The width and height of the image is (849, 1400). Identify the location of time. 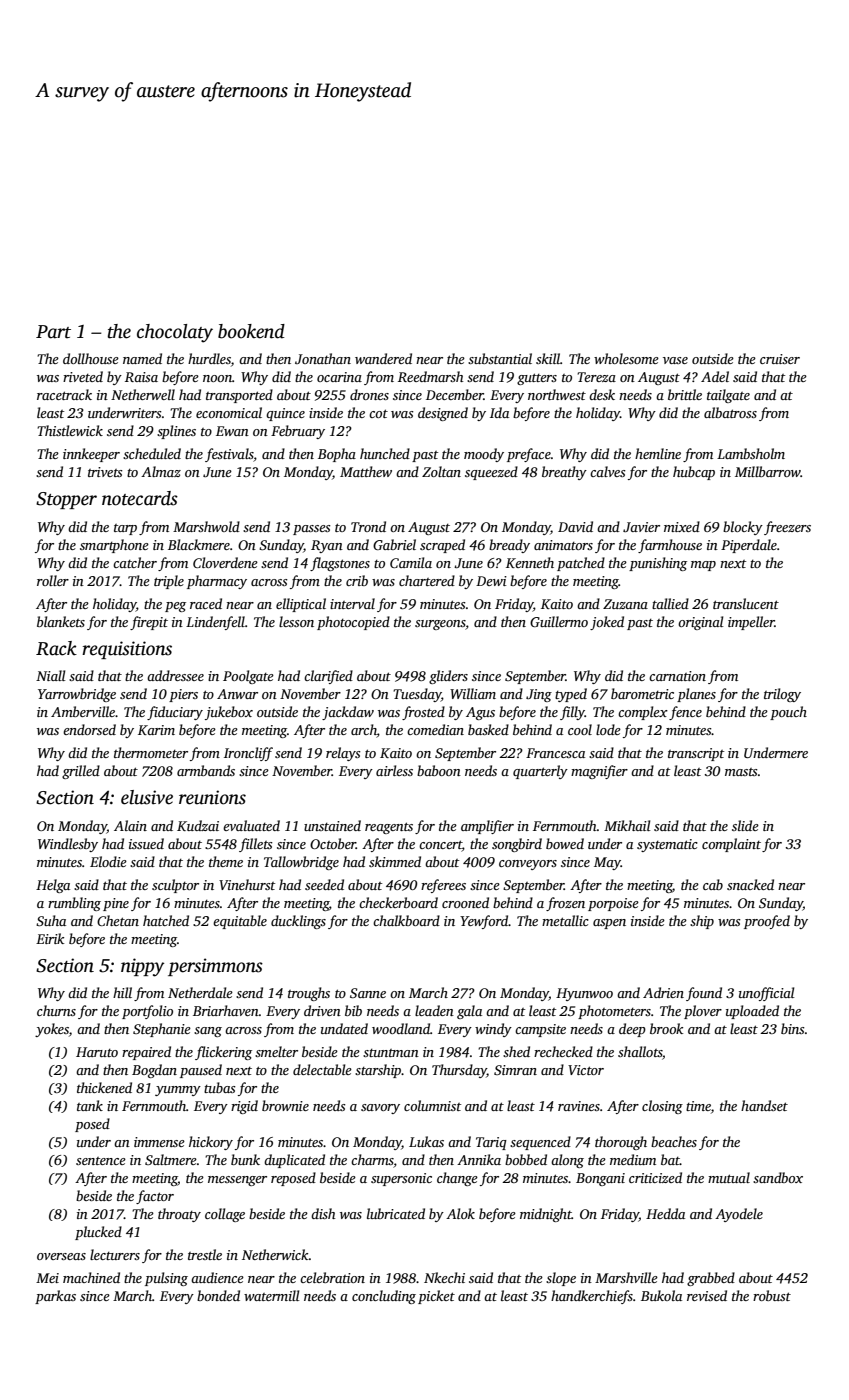
(698, 1106).
